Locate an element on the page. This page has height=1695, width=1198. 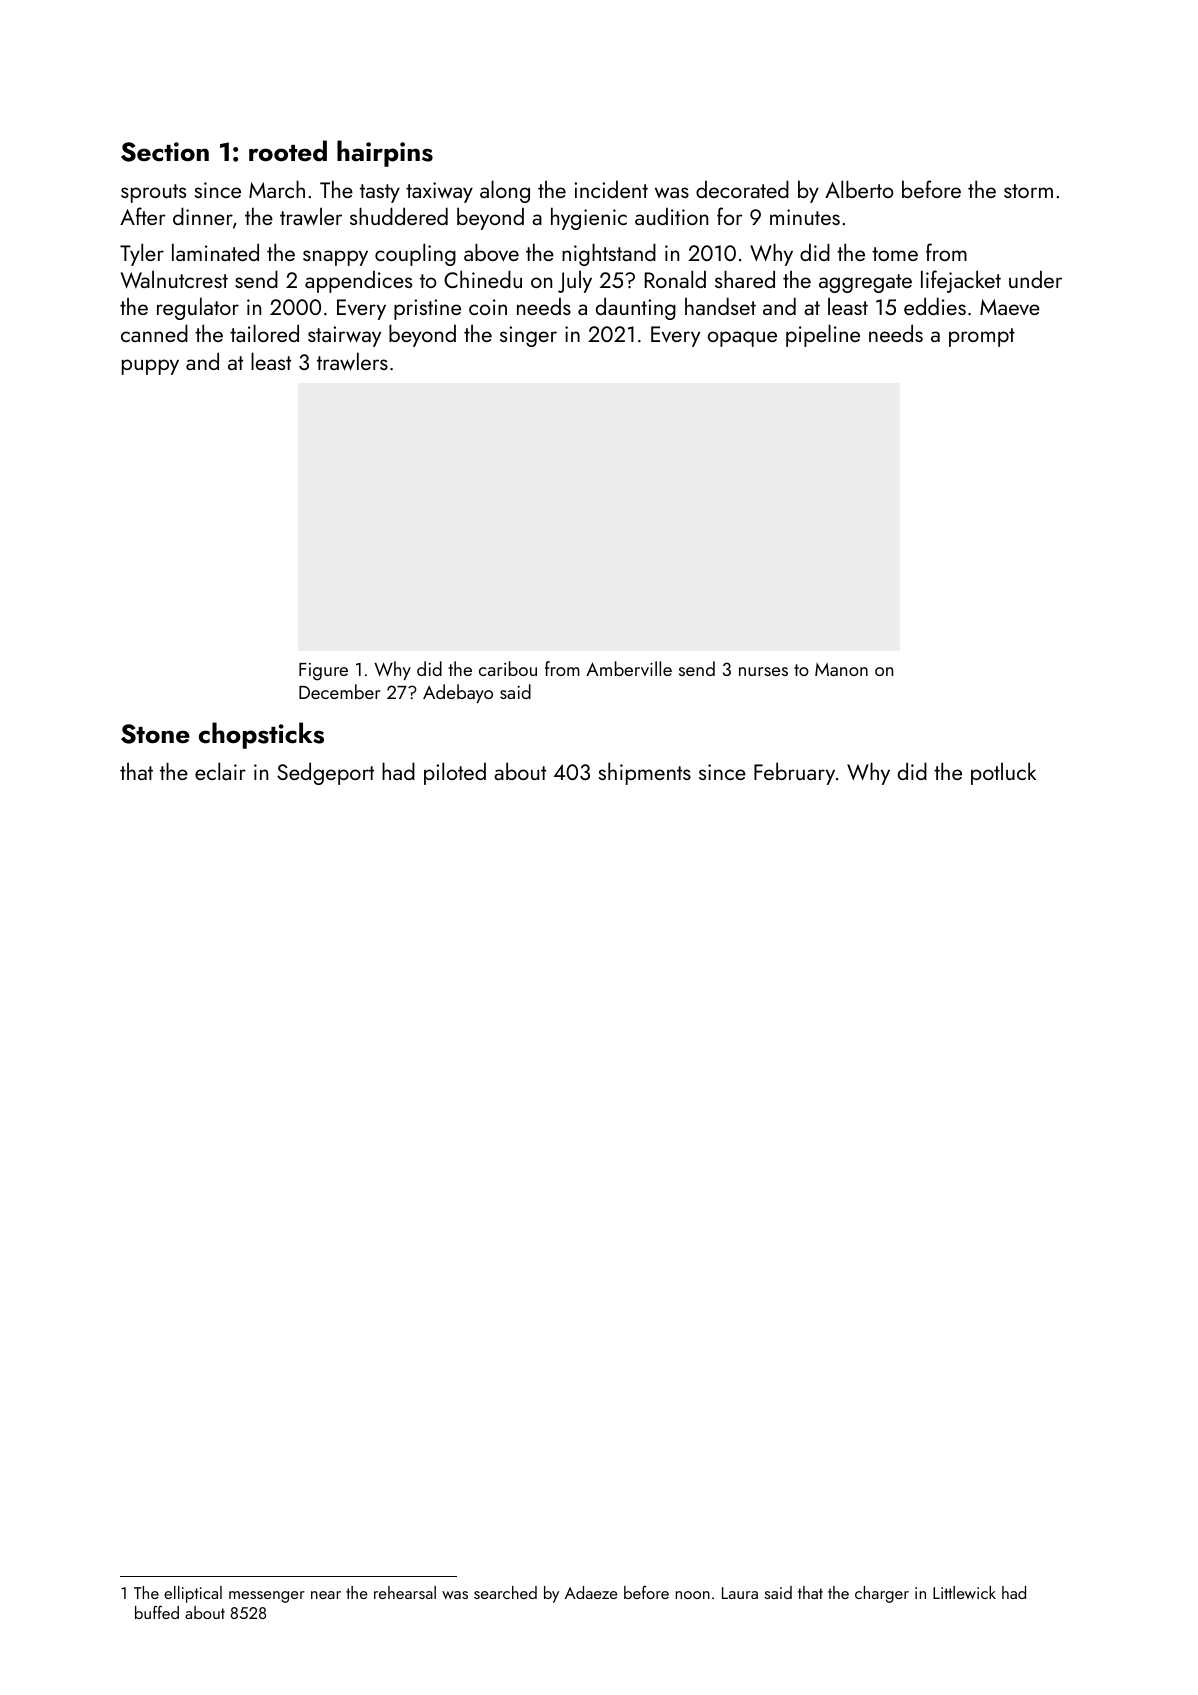
potluck is located at coordinates (1003, 773).
